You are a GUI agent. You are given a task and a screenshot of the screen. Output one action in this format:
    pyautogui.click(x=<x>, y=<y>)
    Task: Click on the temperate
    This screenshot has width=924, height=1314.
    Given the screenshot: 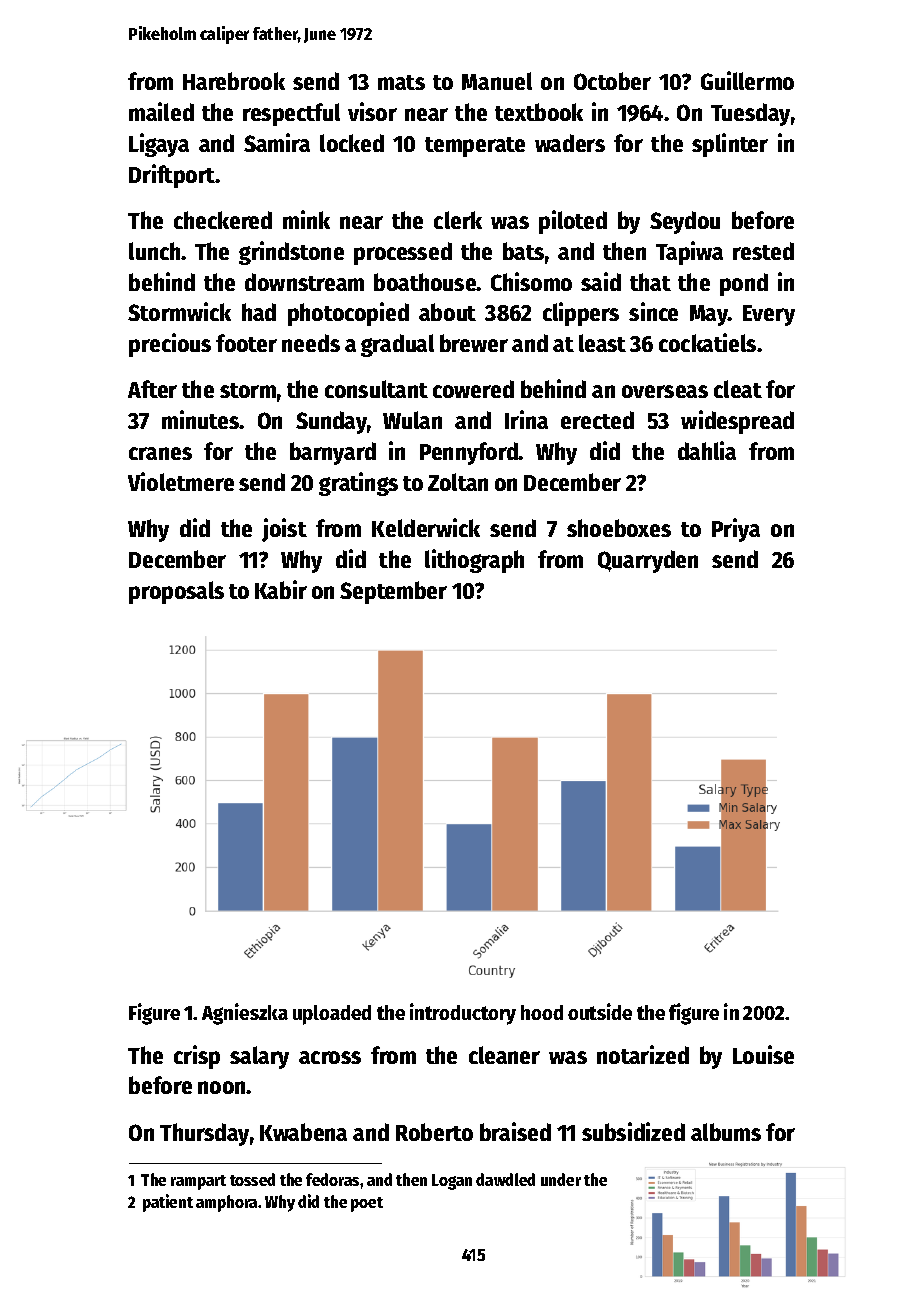 What is the action you would take?
    pyautogui.click(x=475, y=147)
